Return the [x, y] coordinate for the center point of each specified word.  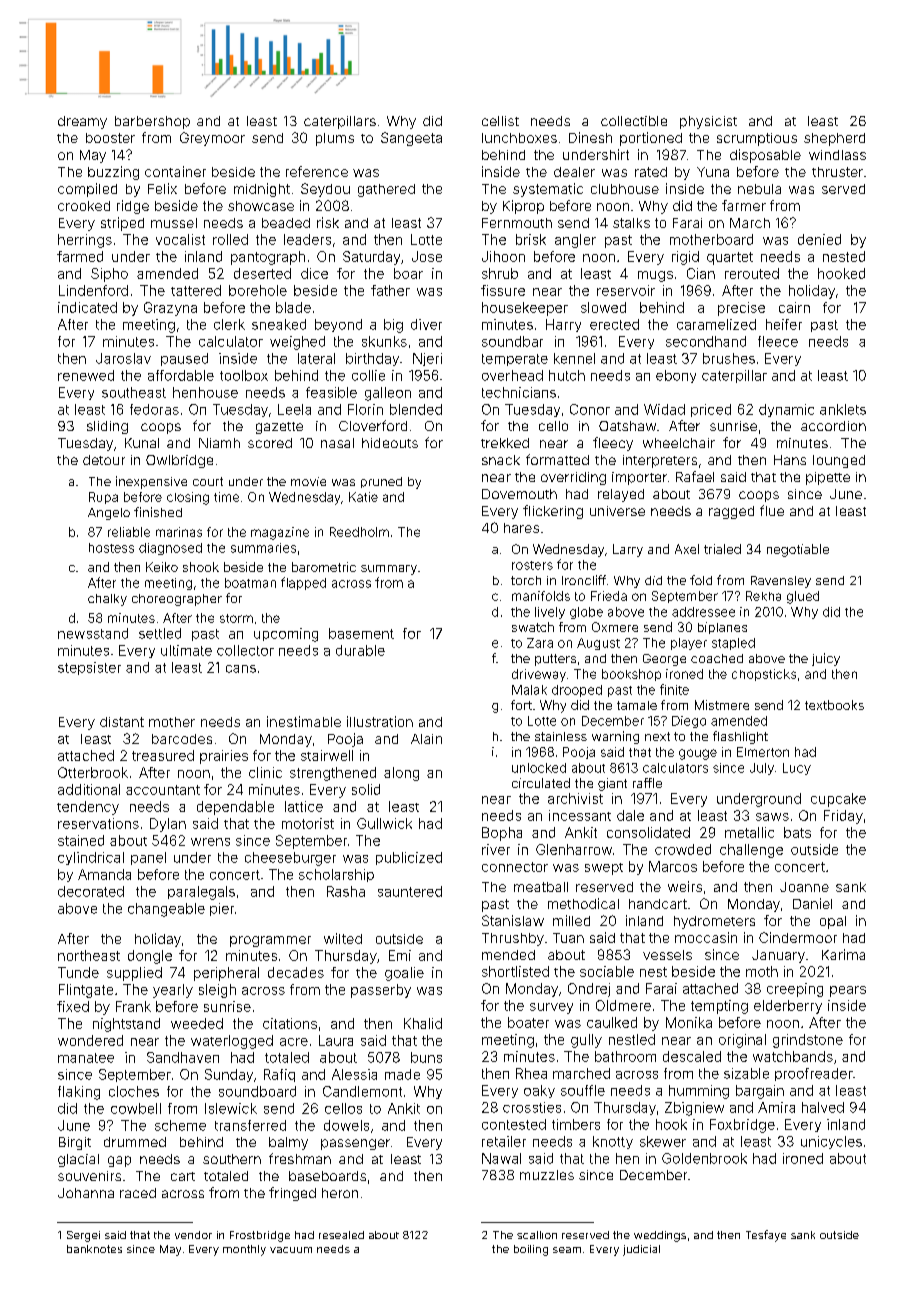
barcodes [182, 739]
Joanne [804, 887]
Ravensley [781, 582]
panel [148, 858]
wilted [343, 938]
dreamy [82, 122]
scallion [537, 1235]
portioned [651, 139]
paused [184, 359]
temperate [515, 360]
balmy [288, 1143]
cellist [500, 121]
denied [819, 239]
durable [360, 650]
